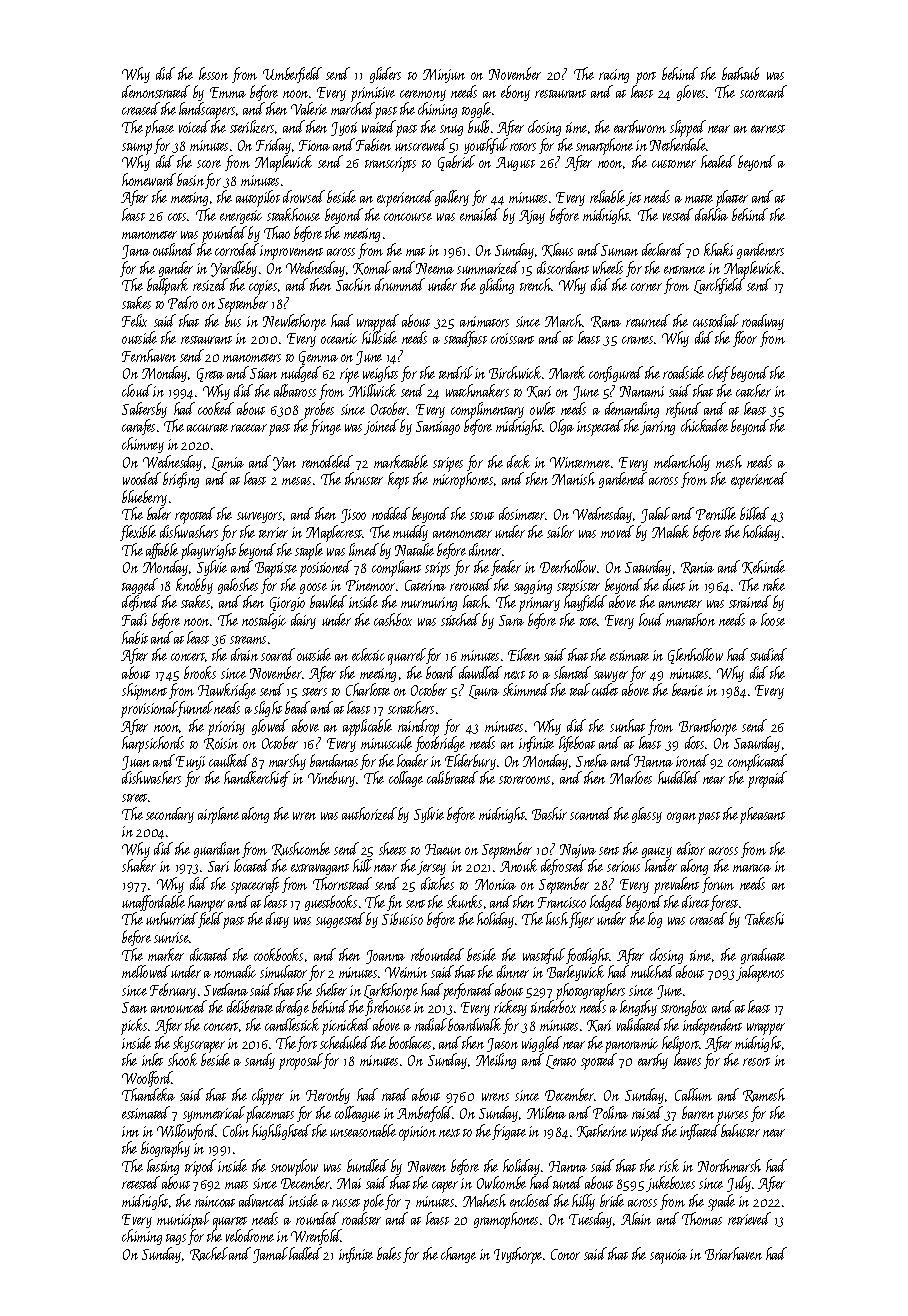 Image resolution: width=908 pixels, height=1316 pixels. What do you see at coordinates (141, 1182) in the screenshot?
I see `retested` at bounding box center [141, 1182].
